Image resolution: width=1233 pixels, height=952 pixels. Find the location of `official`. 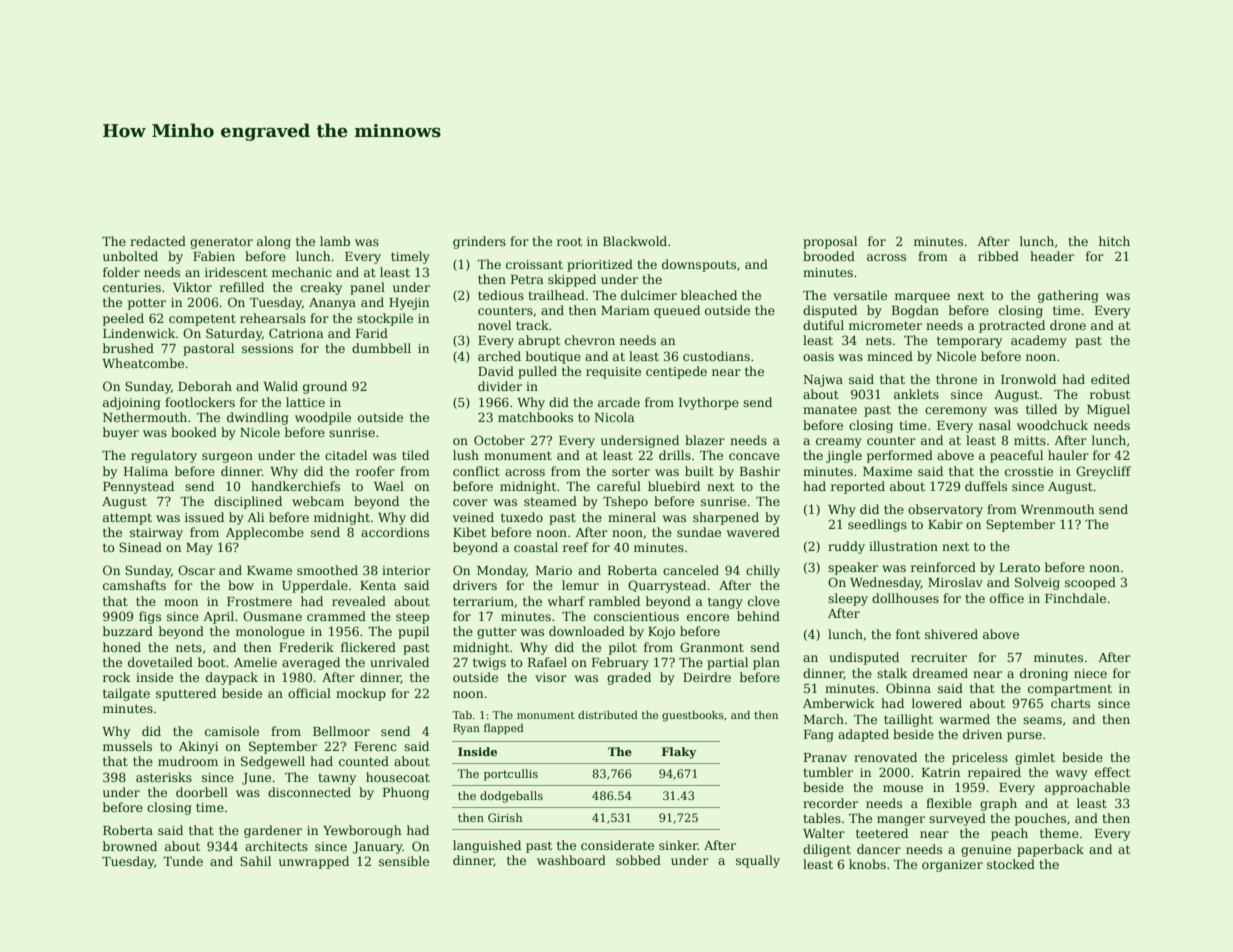

official is located at coordinates (309, 693).
